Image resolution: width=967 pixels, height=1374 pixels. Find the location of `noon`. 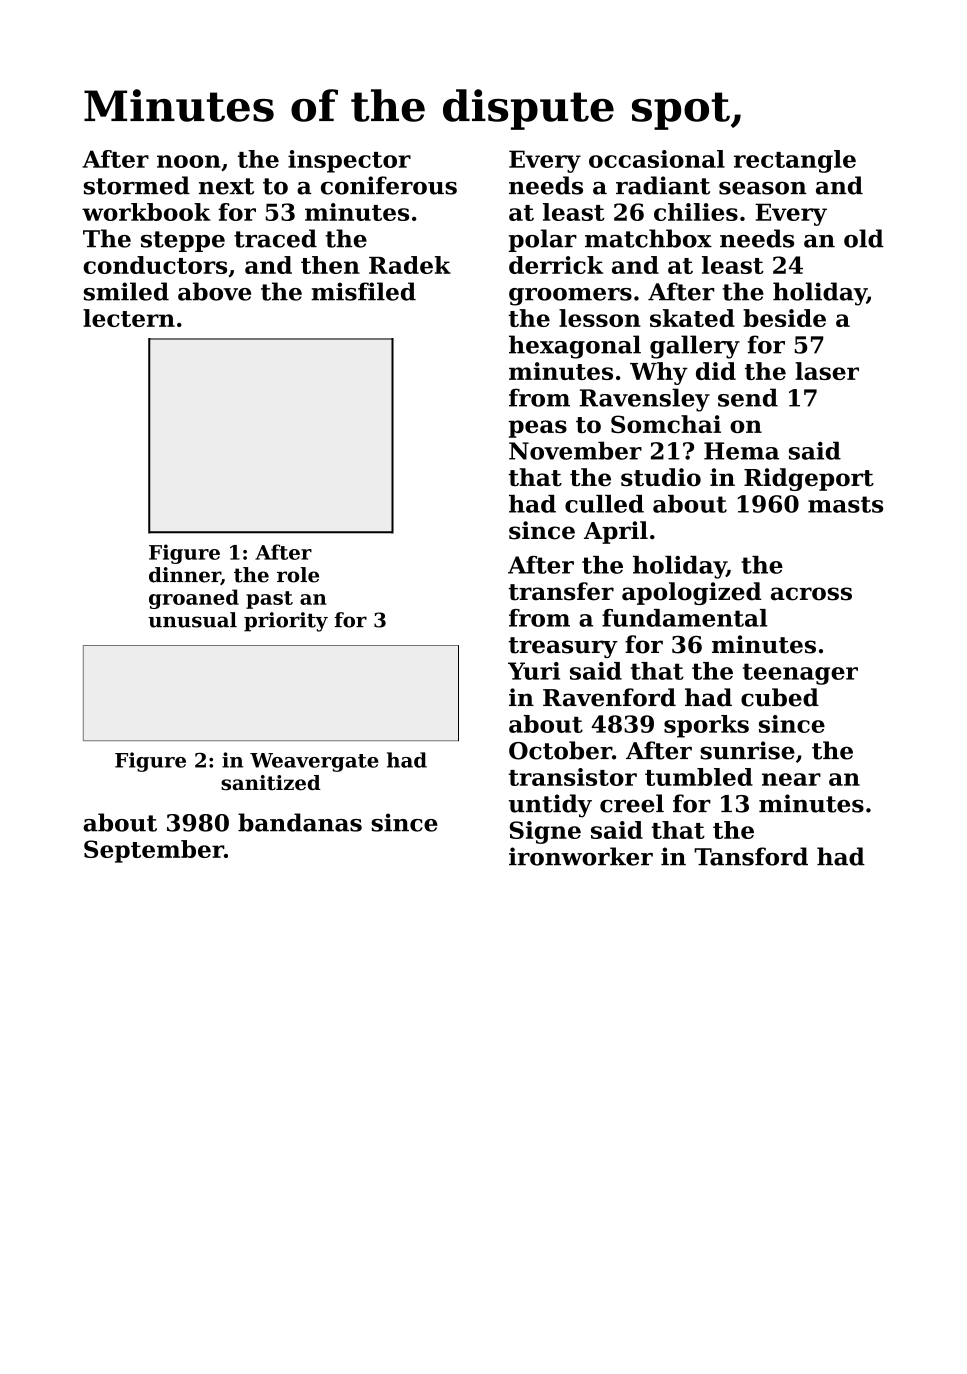

noon is located at coordinates (189, 161).
